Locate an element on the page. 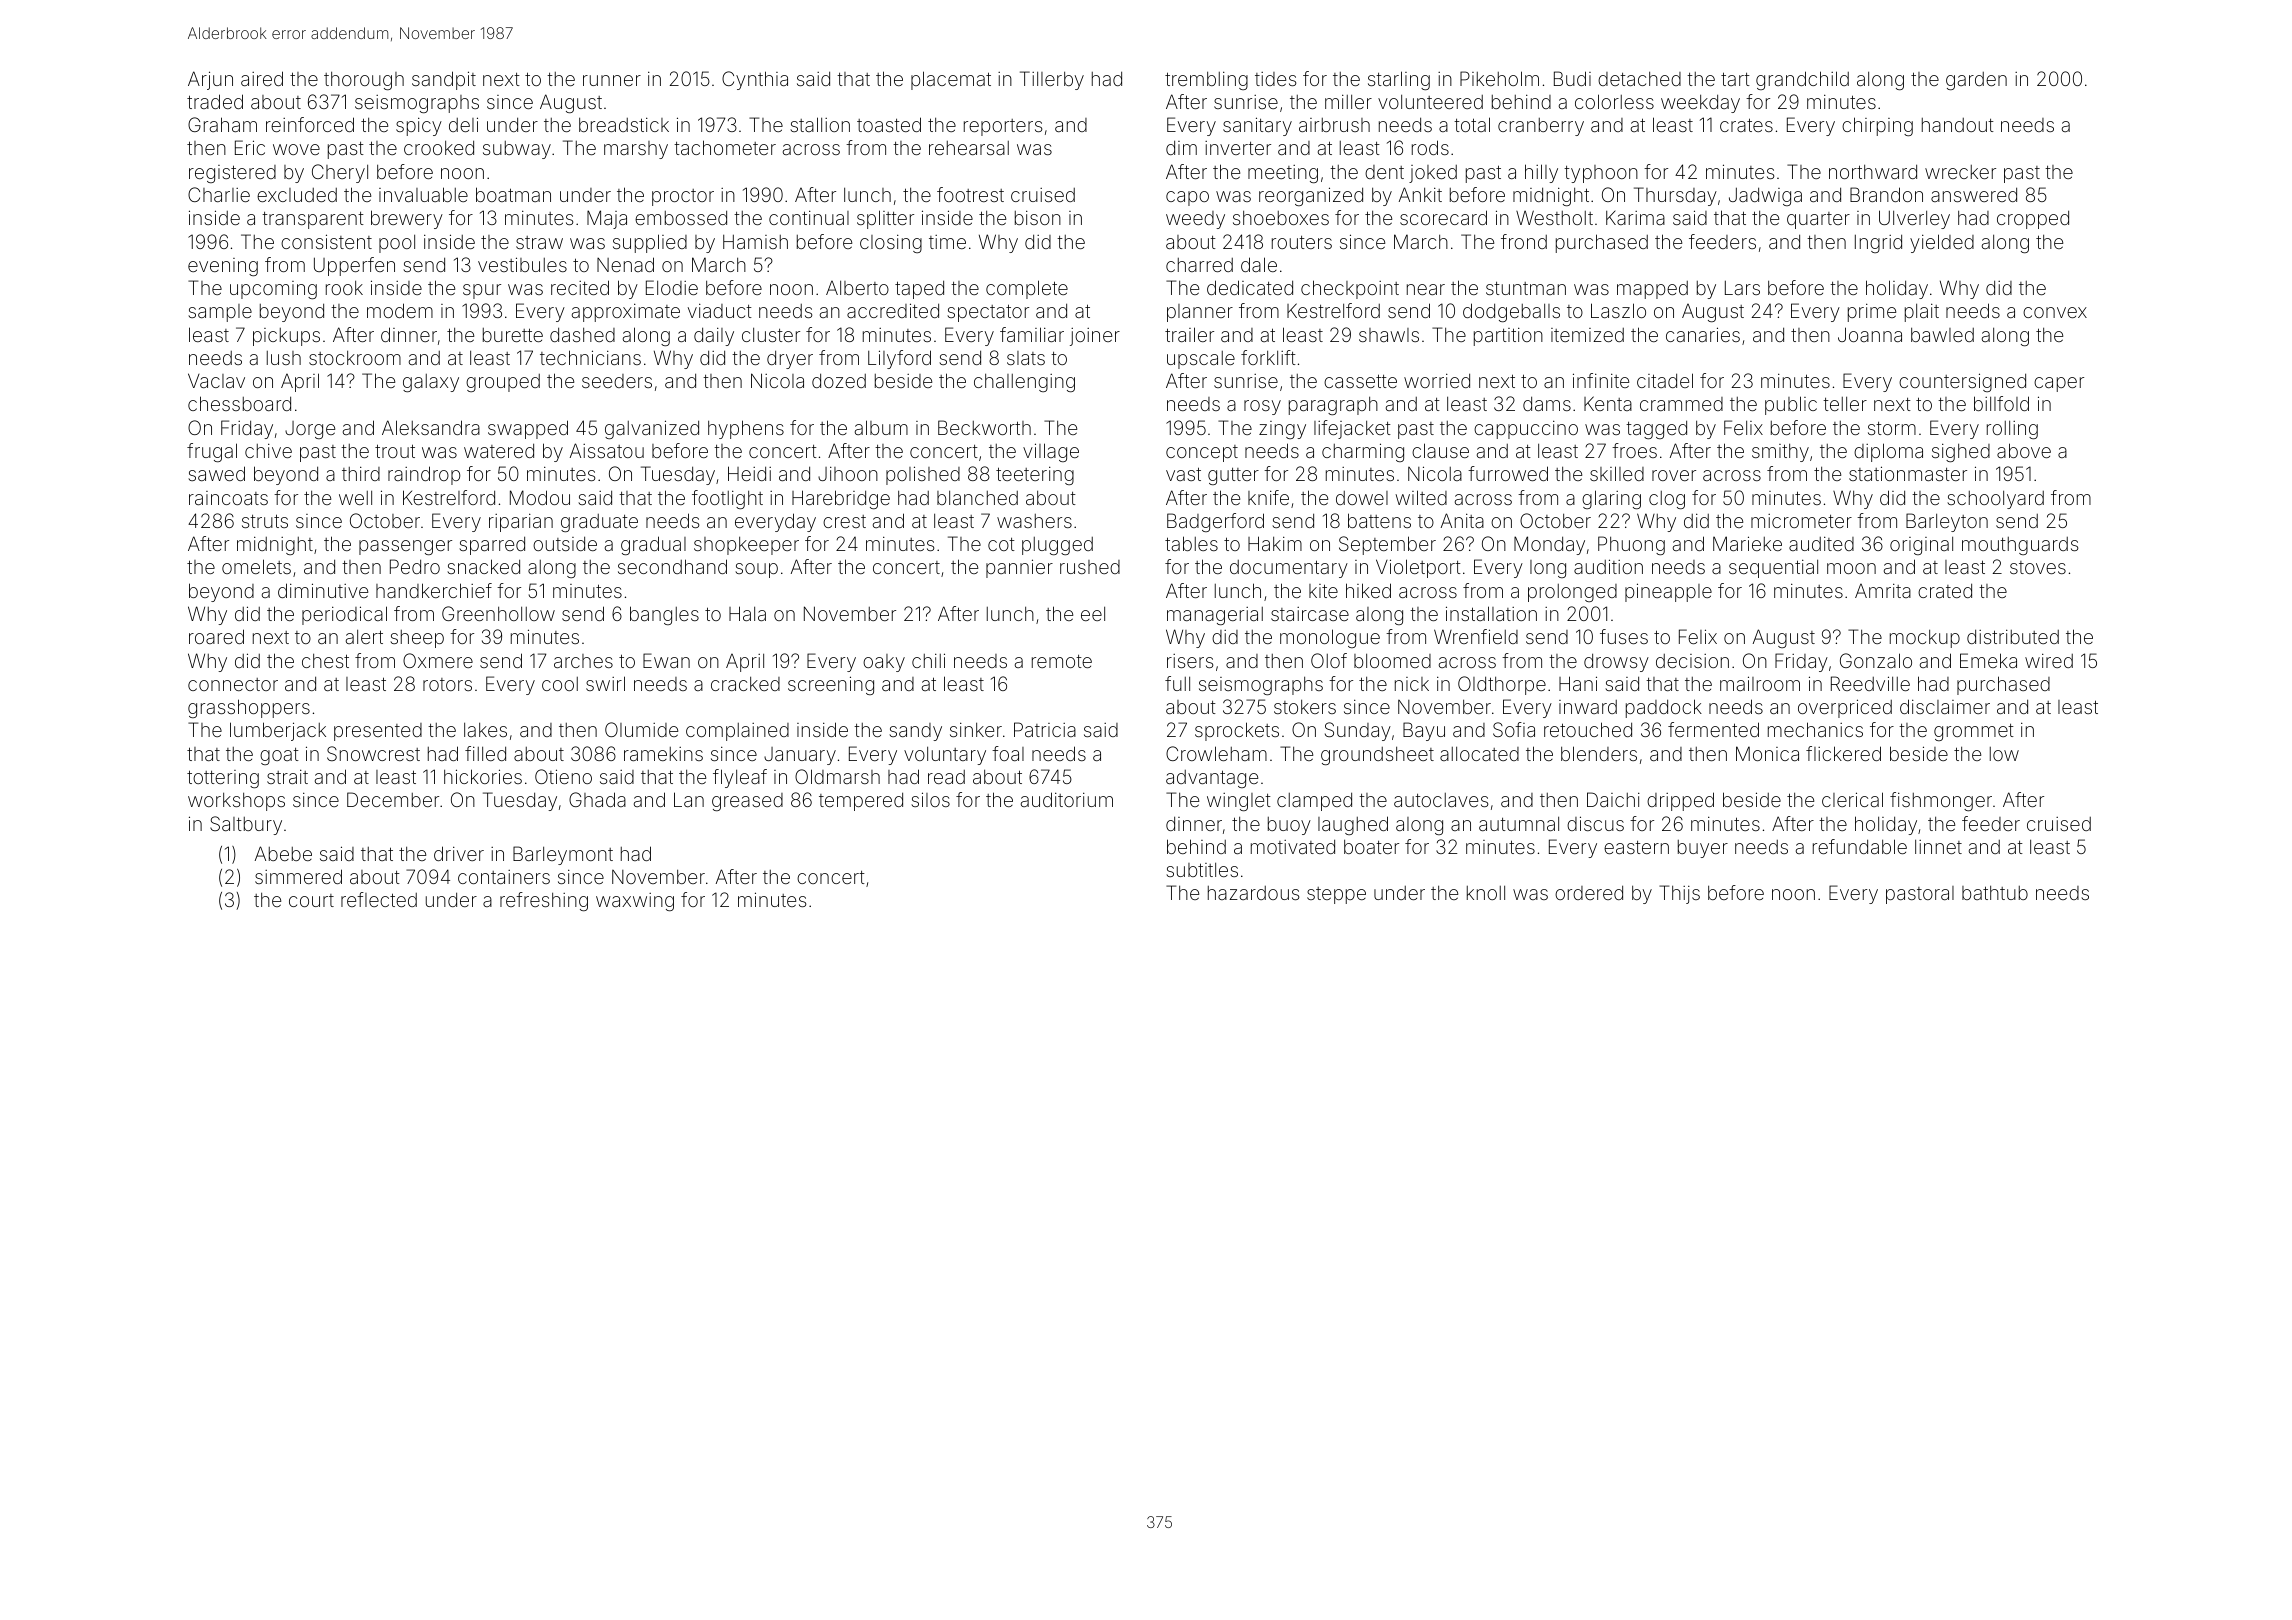 This page has width=2292, height=1620. Sunday is located at coordinates (1358, 731).
